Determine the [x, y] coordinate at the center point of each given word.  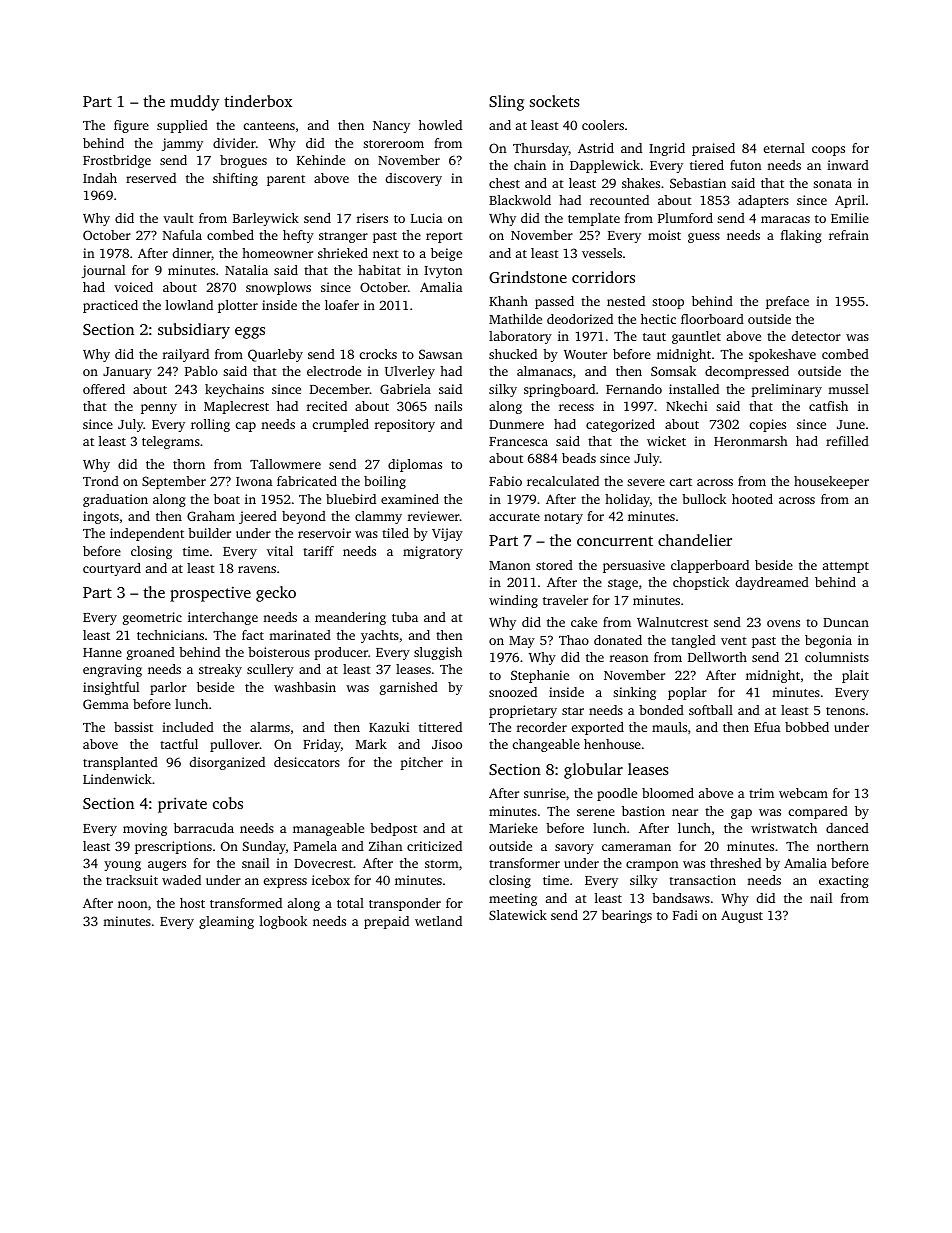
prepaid [386, 922]
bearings [627, 916]
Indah [100, 178]
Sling [506, 103]
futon [745, 165]
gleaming [226, 922]
